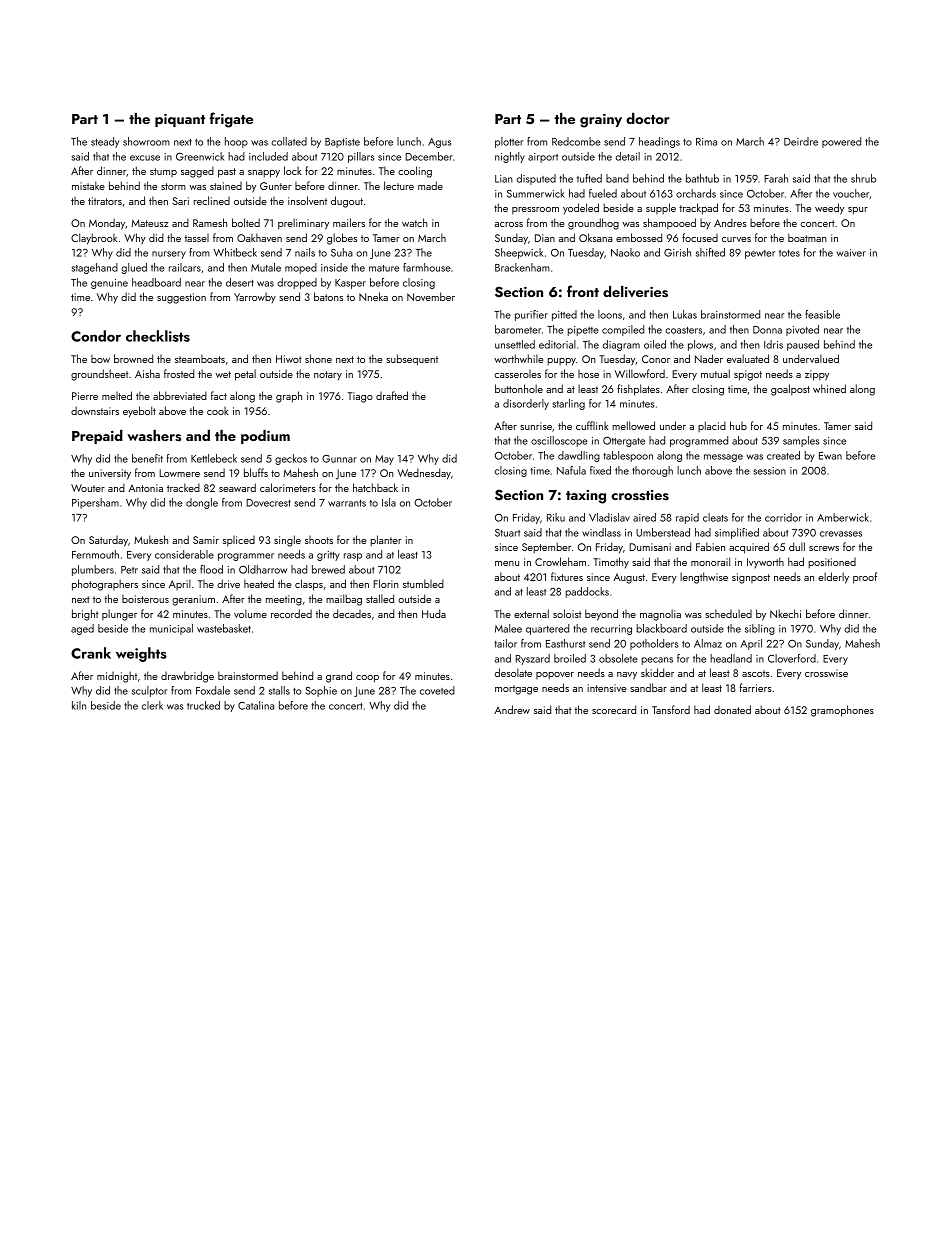 The height and width of the image is (1233, 952). What do you see at coordinates (769, 471) in the image?
I see `session` at bounding box center [769, 471].
